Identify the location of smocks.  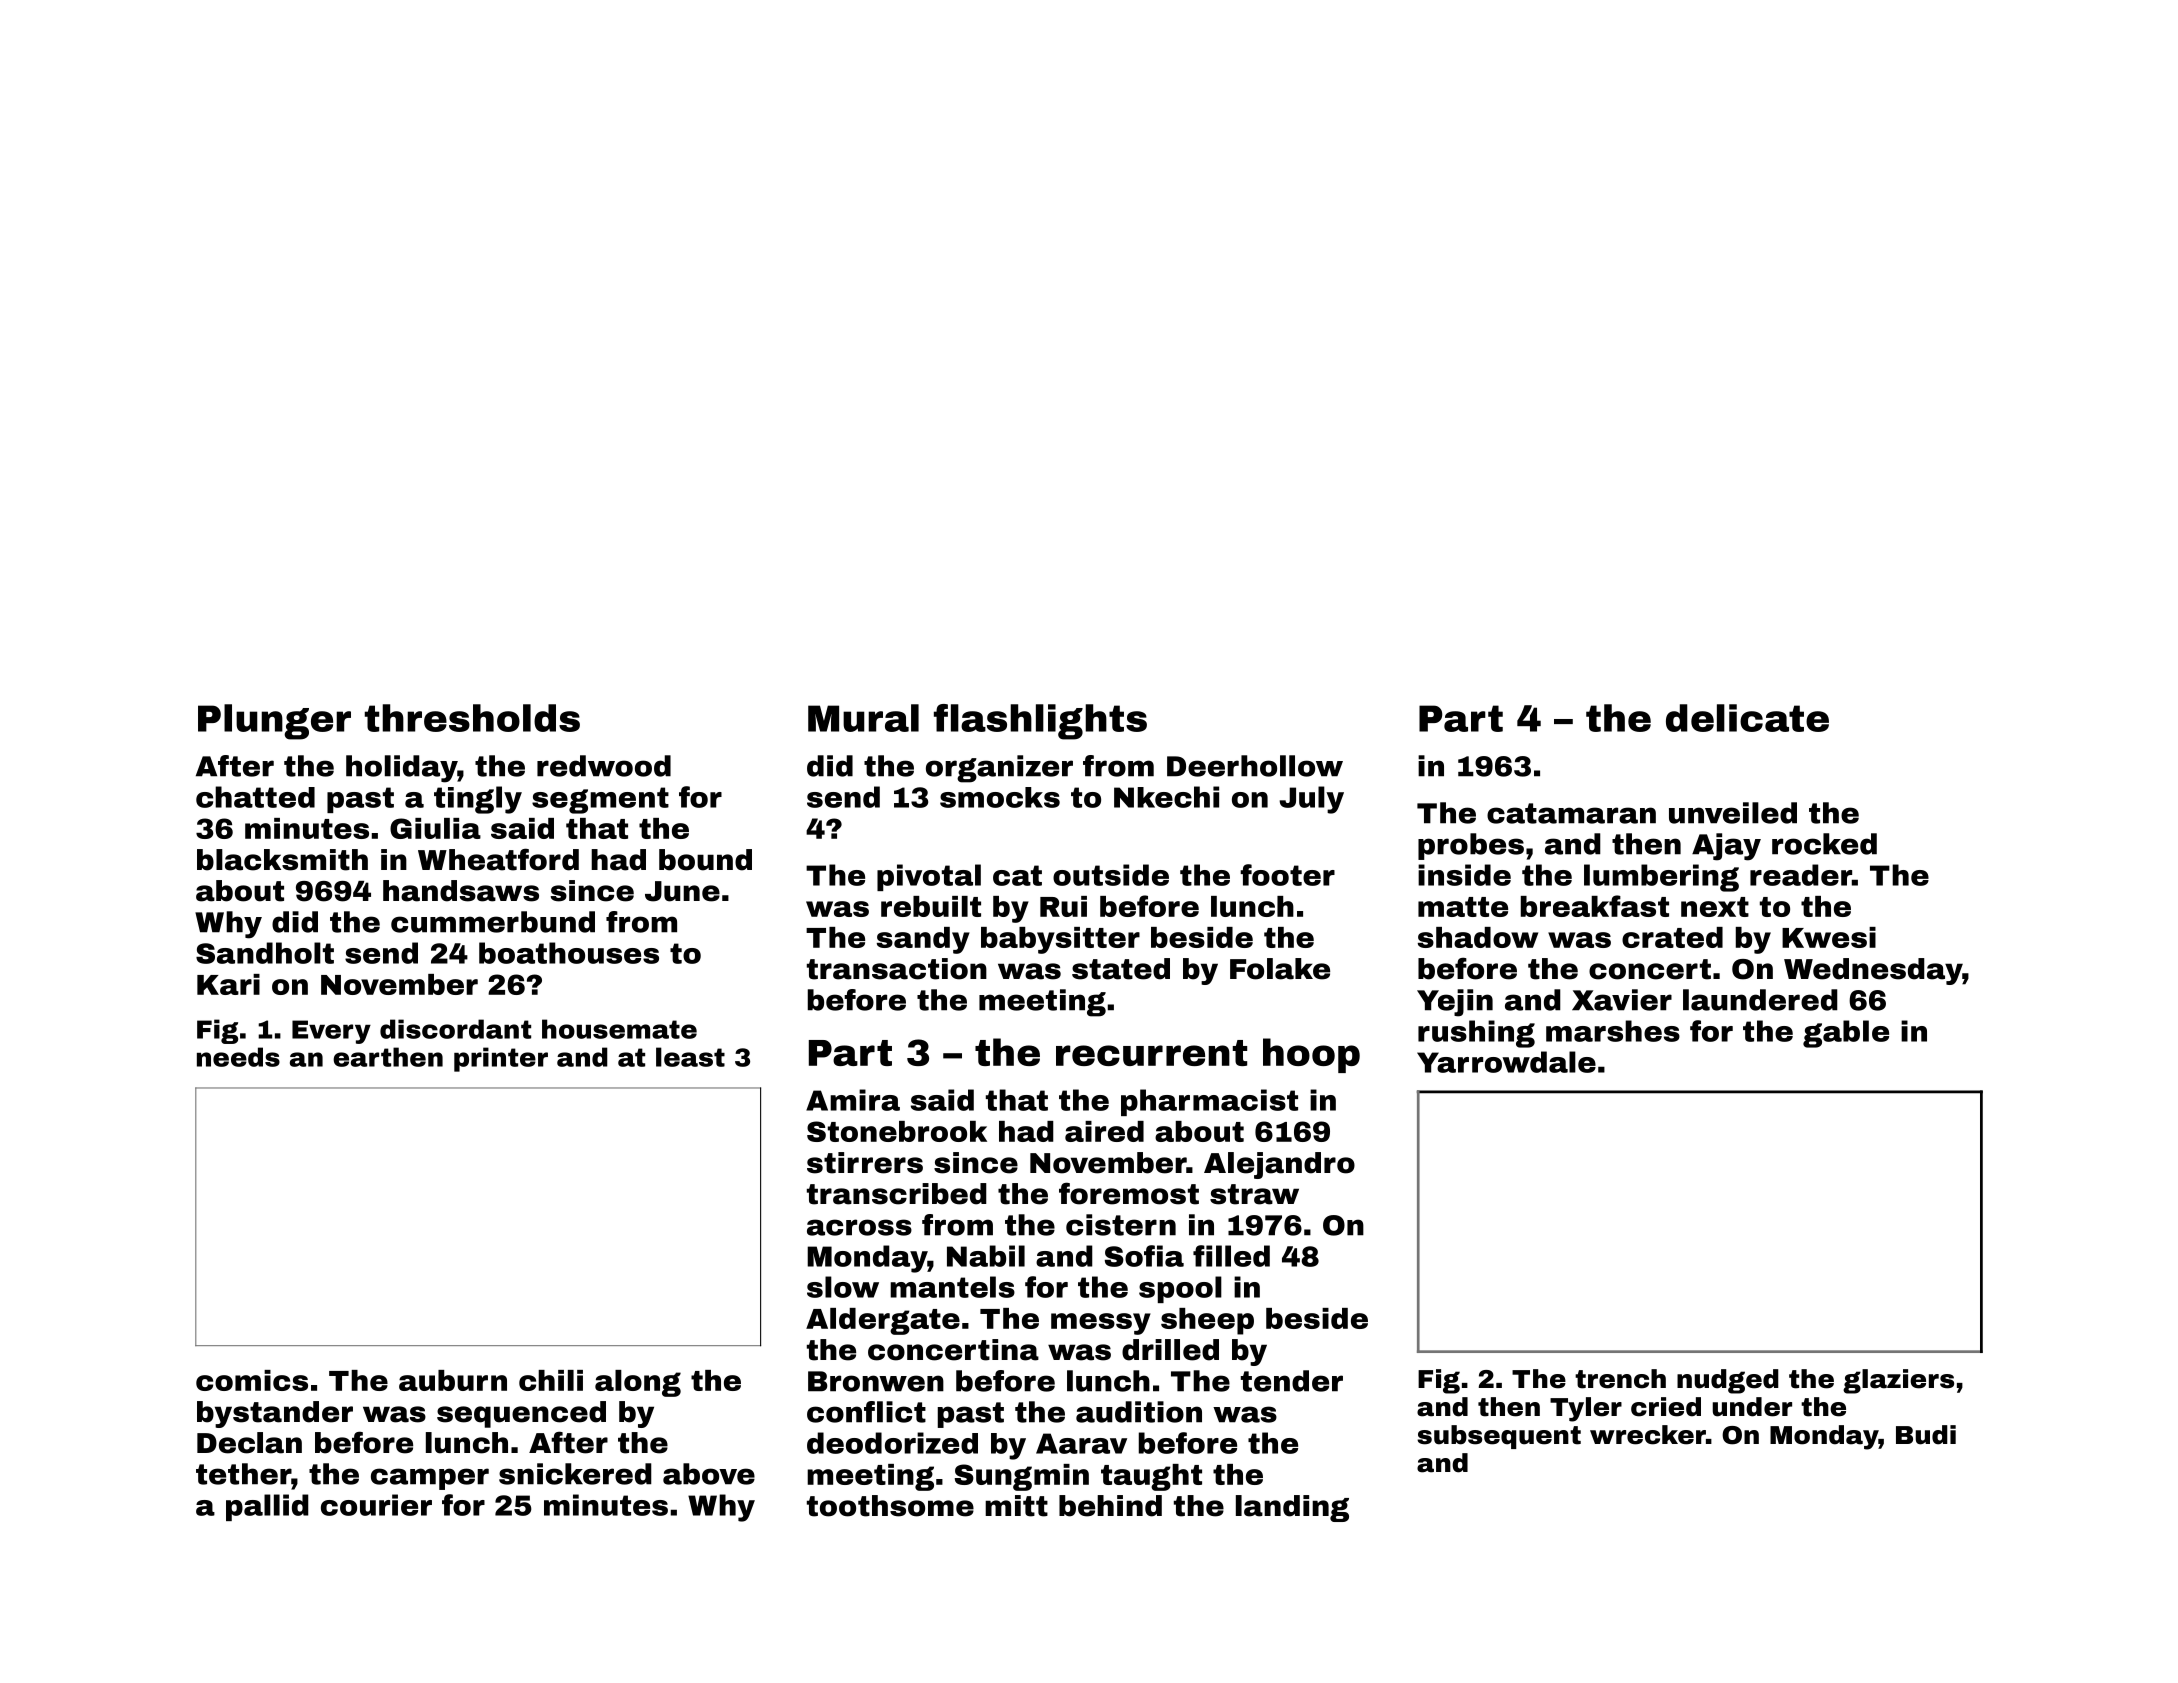
(1000, 797).
